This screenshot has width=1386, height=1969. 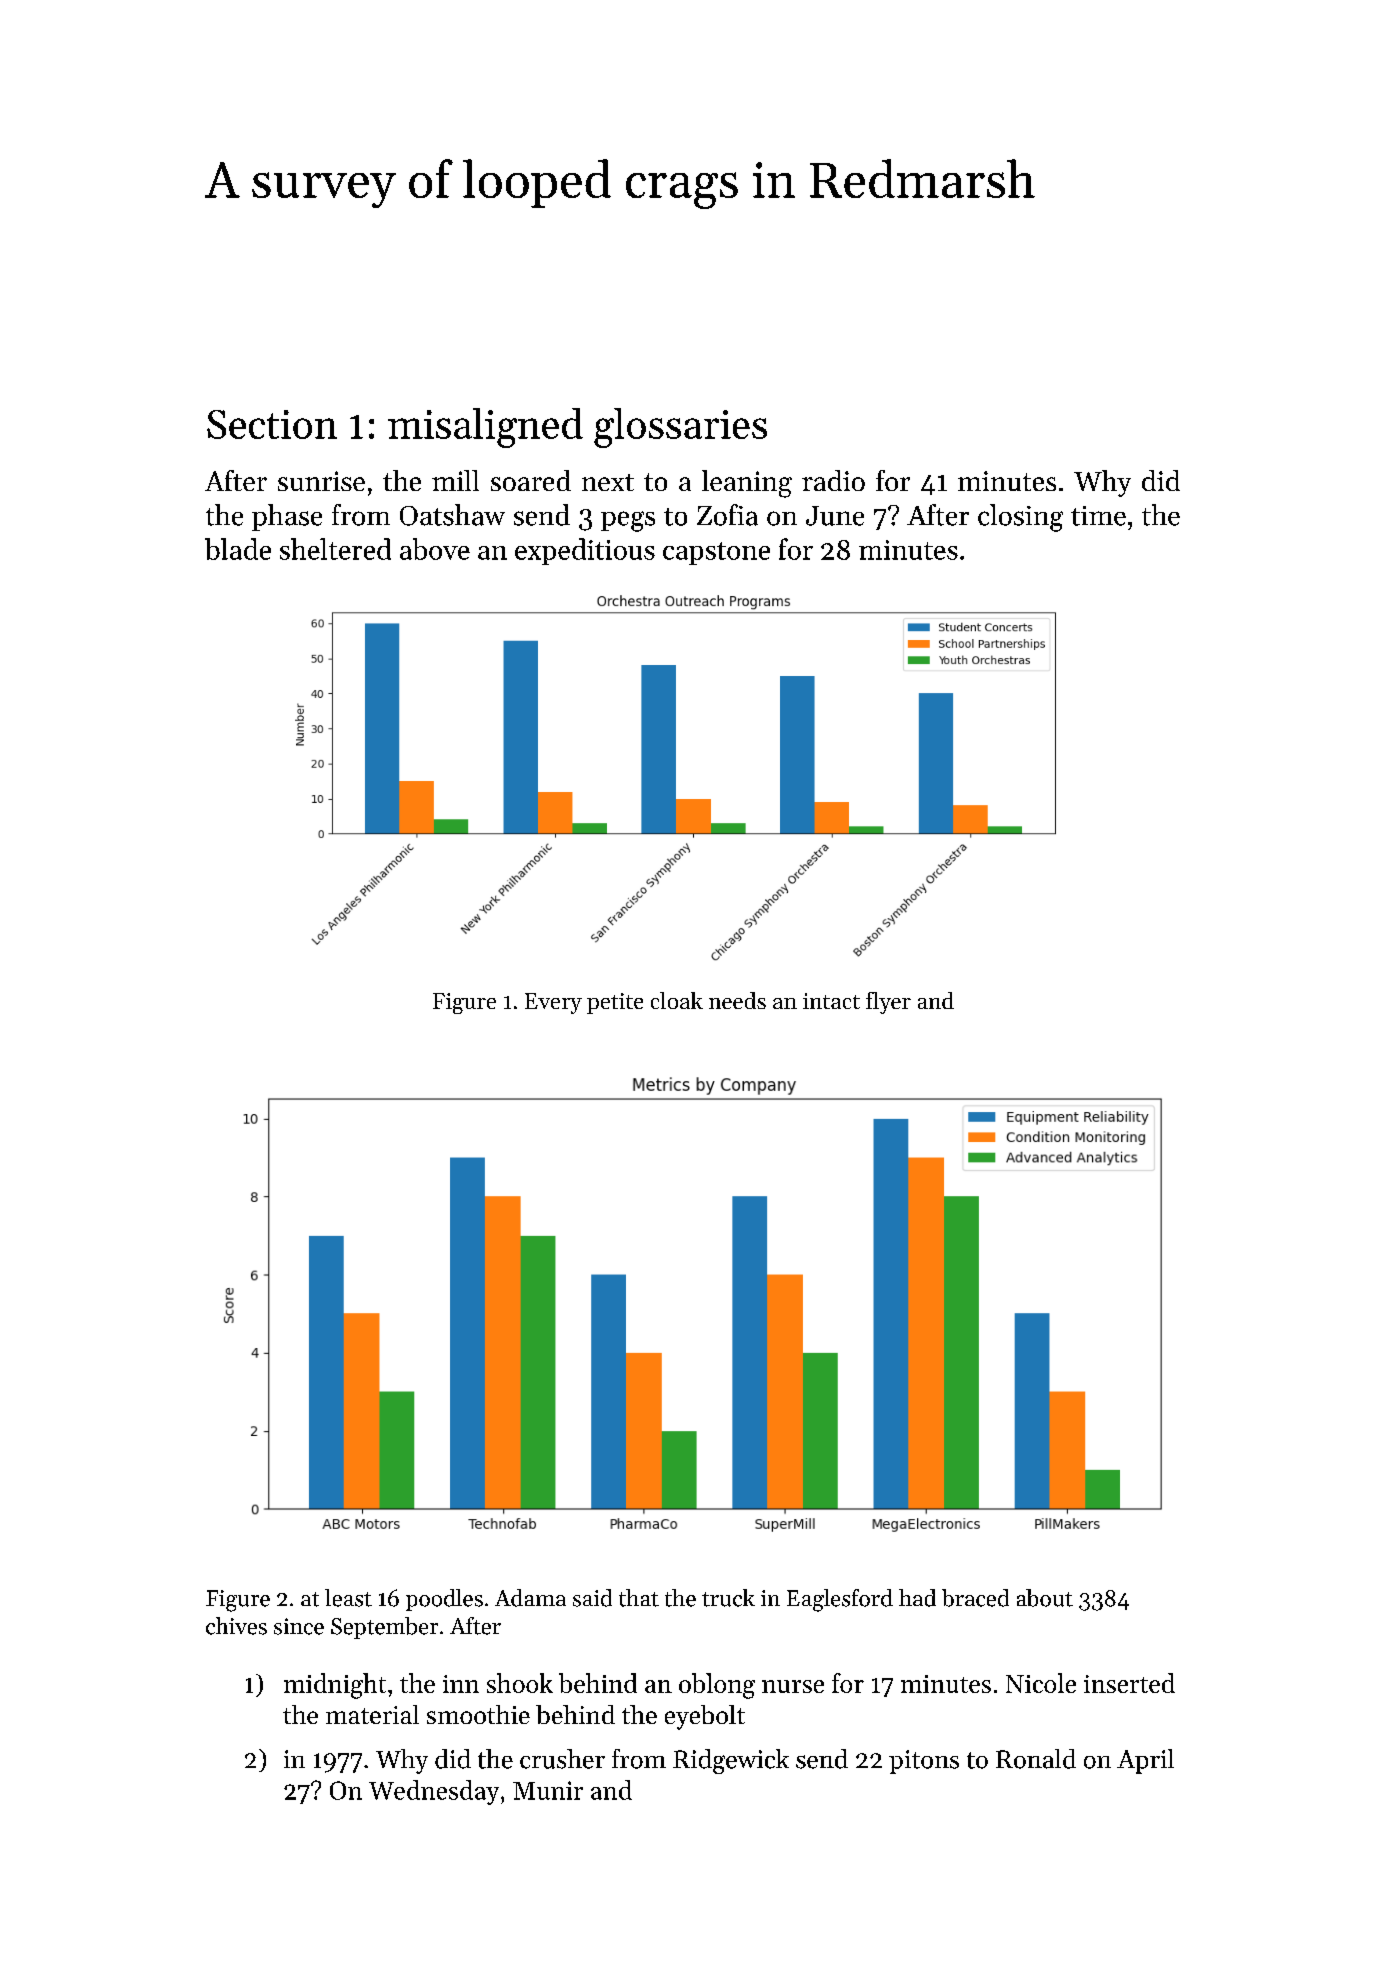 What do you see at coordinates (831, 1001) in the screenshot?
I see `intact` at bounding box center [831, 1001].
